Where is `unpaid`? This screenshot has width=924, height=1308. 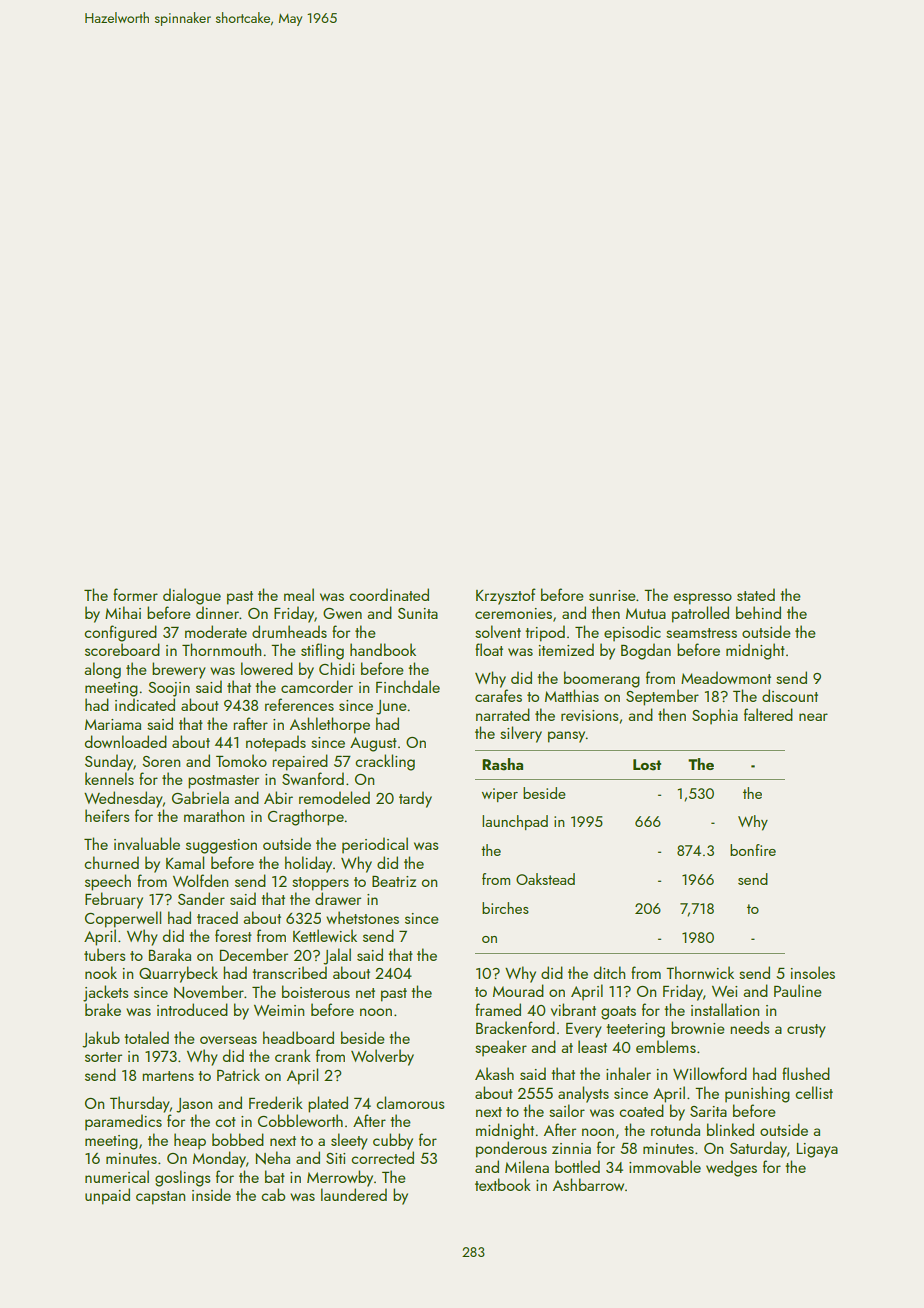 unpaid is located at coordinates (107, 1196).
